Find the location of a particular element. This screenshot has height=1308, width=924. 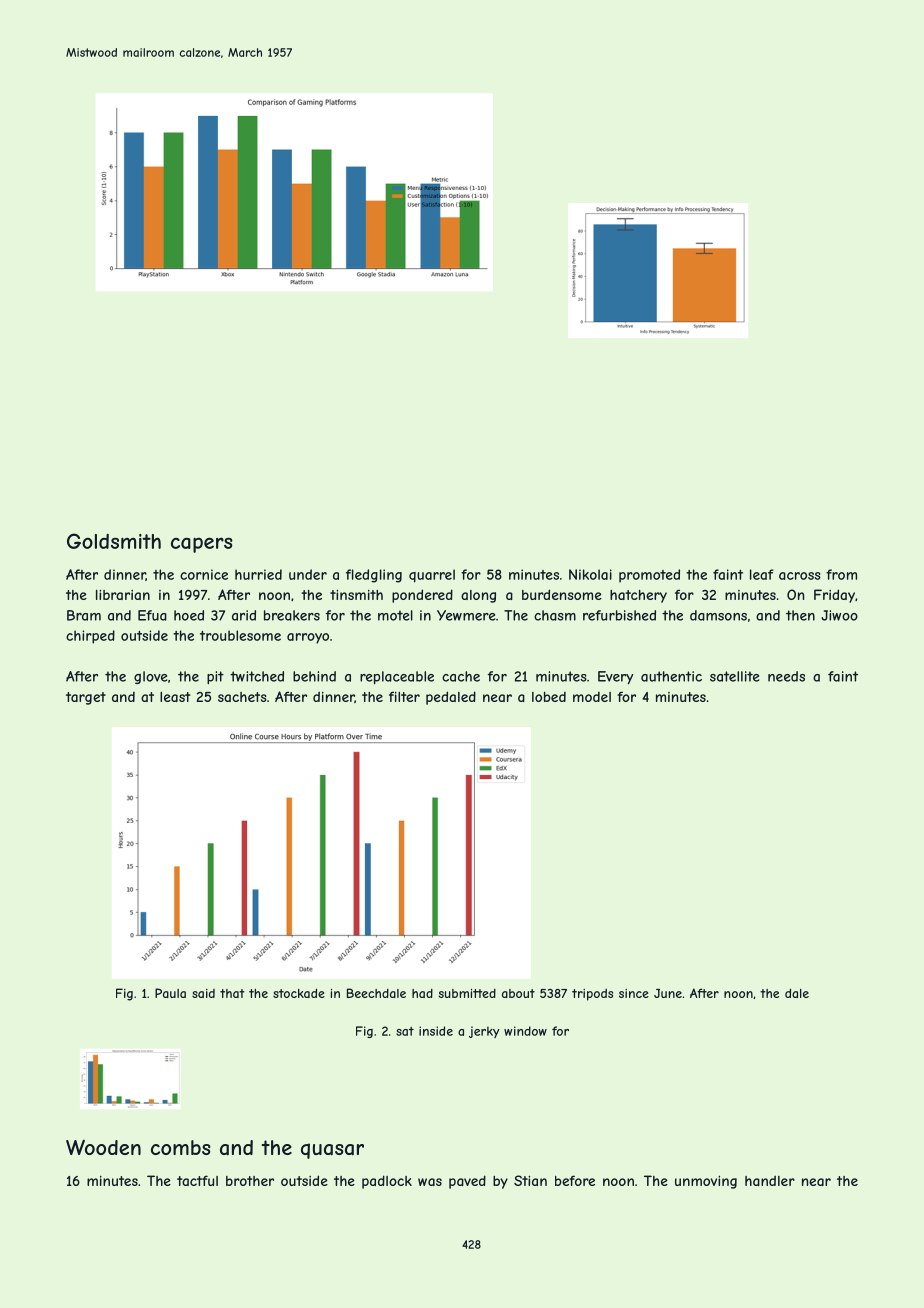

quarrel is located at coordinates (432, 576).
